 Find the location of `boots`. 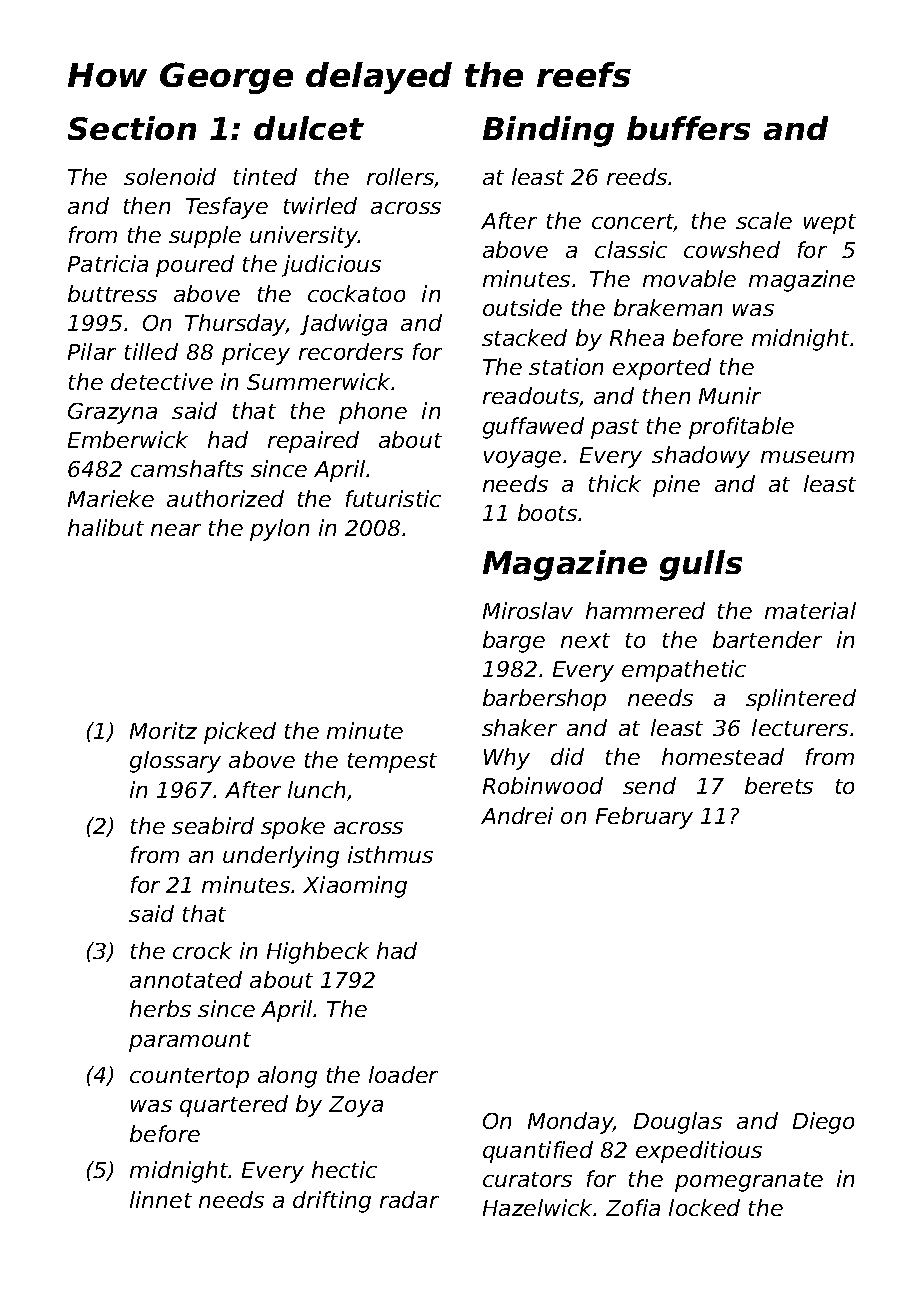

boots is located at coordinates (547, 512).
